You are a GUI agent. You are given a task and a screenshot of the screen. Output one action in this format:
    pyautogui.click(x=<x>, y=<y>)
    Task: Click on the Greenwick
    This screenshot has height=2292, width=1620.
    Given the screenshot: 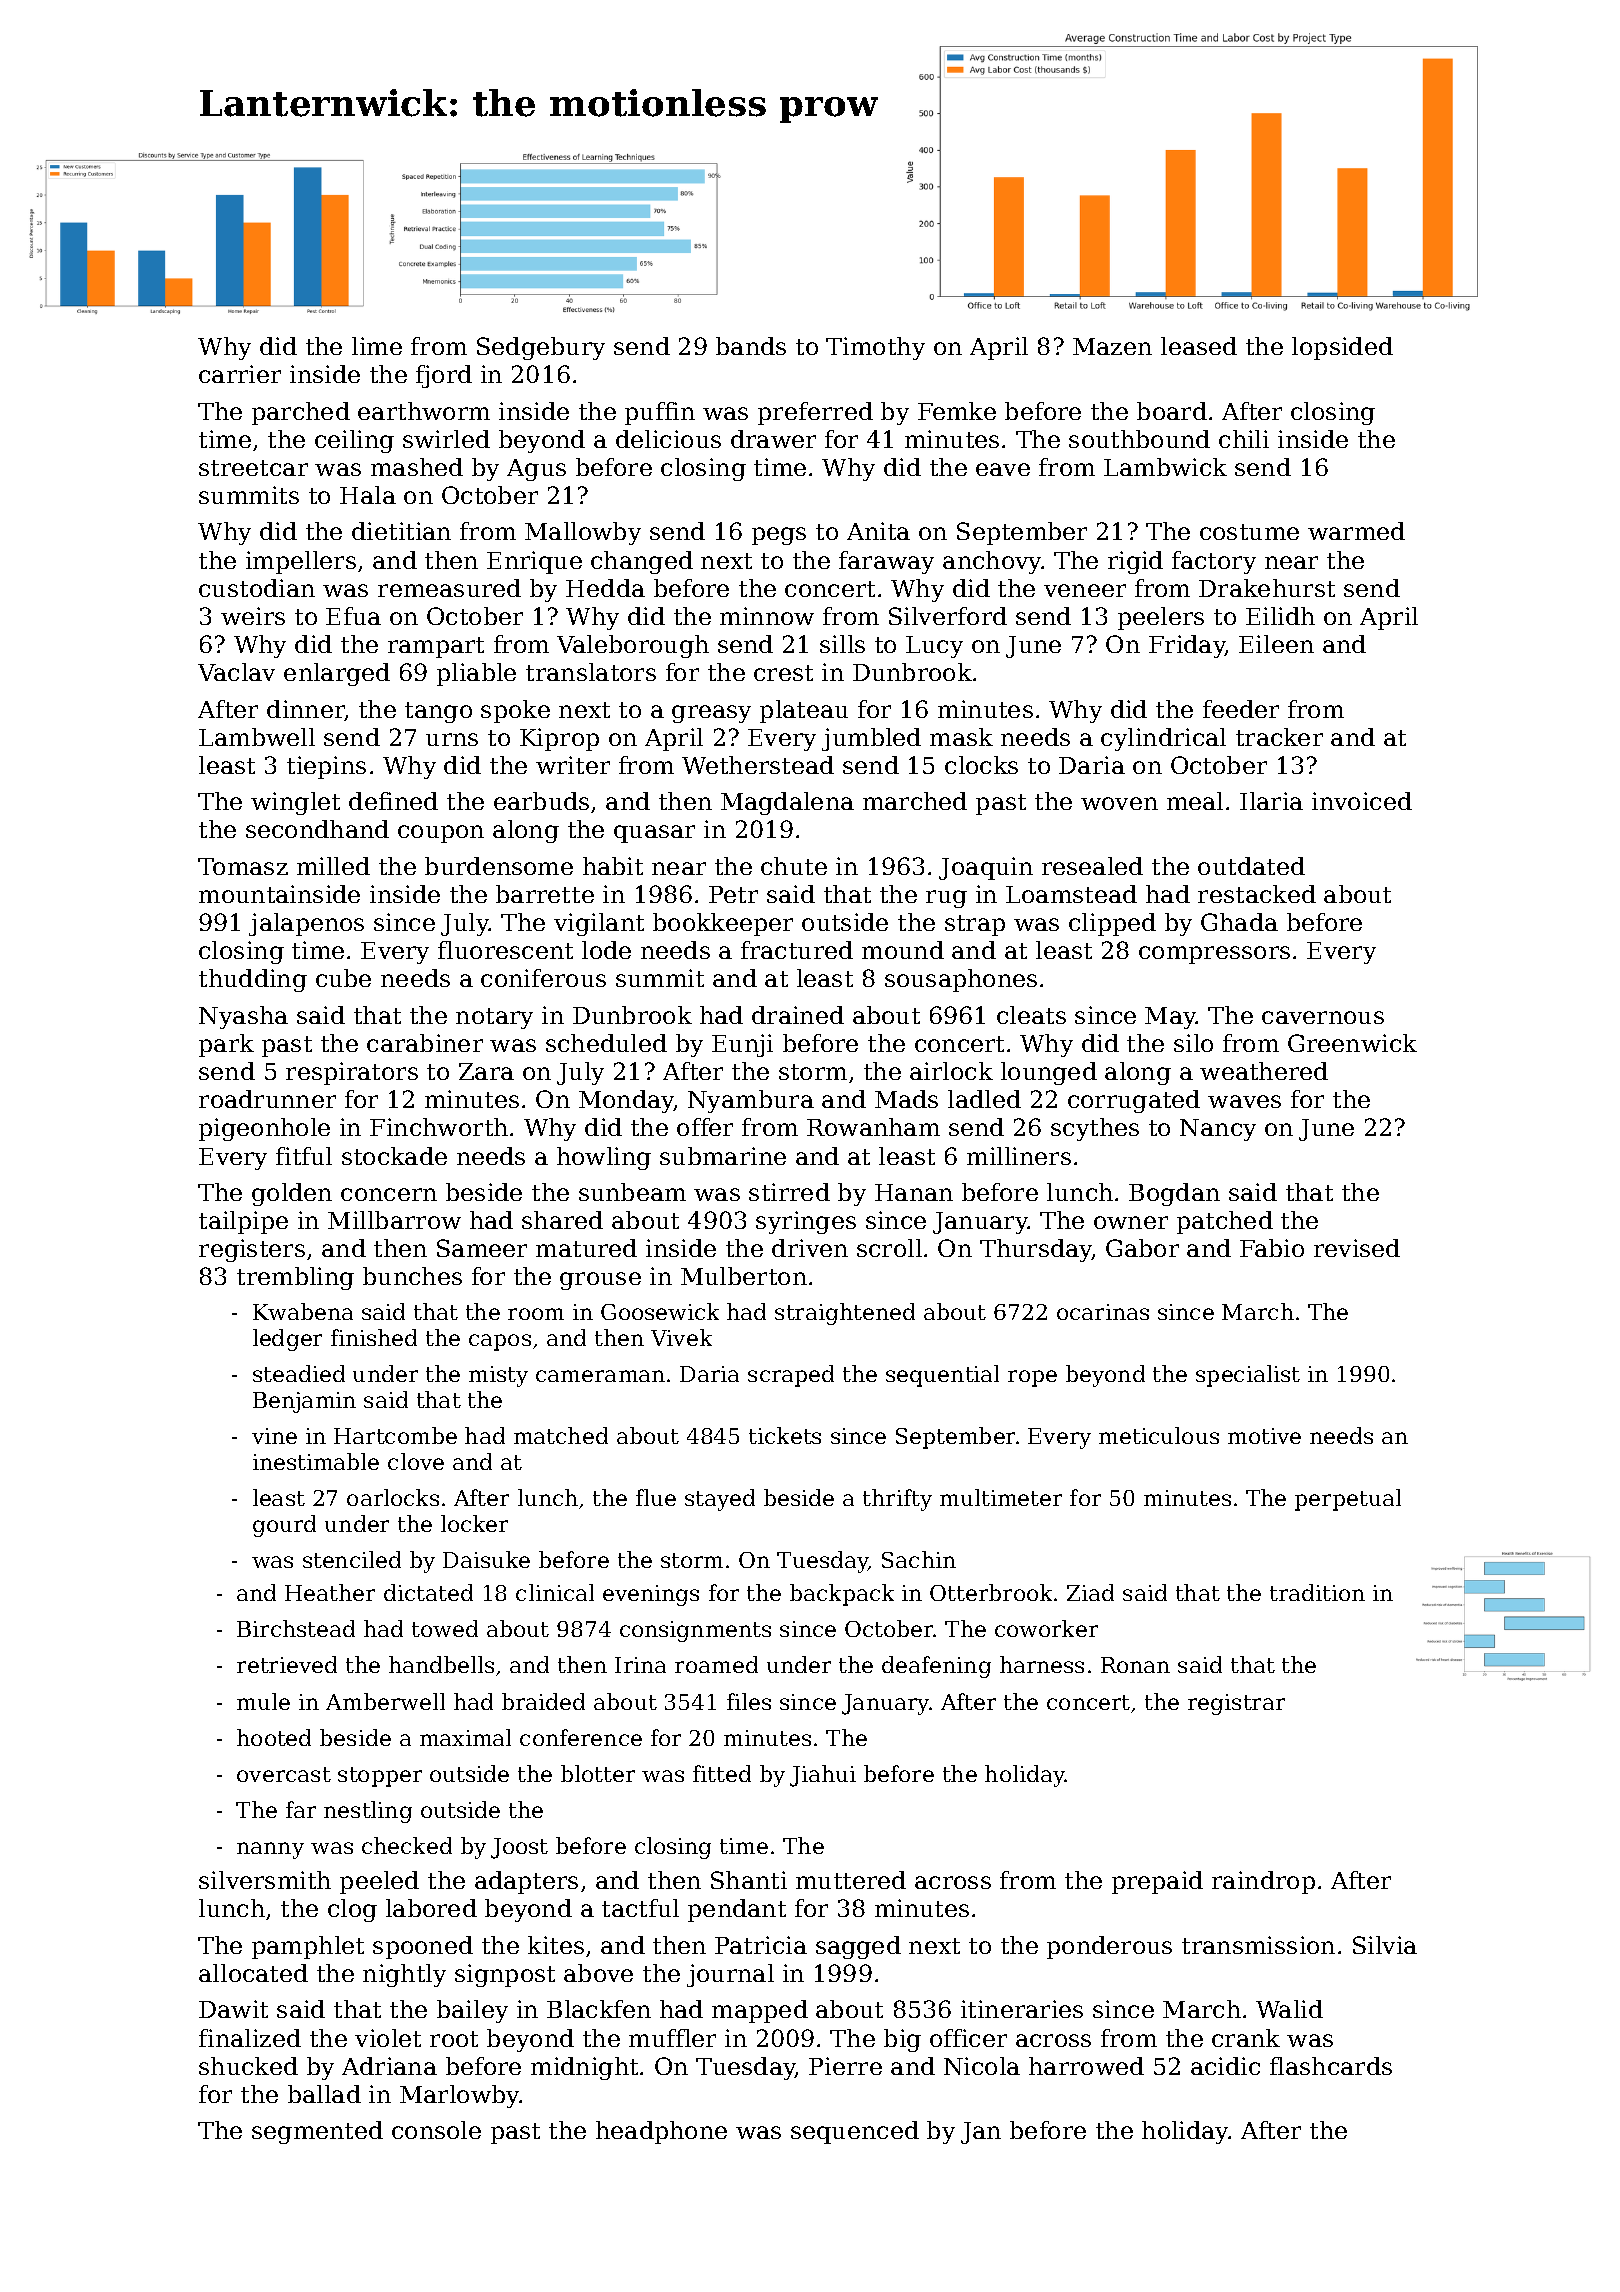 What is the action you would take?
    pyautogui.click(x=1352, y=1043)
